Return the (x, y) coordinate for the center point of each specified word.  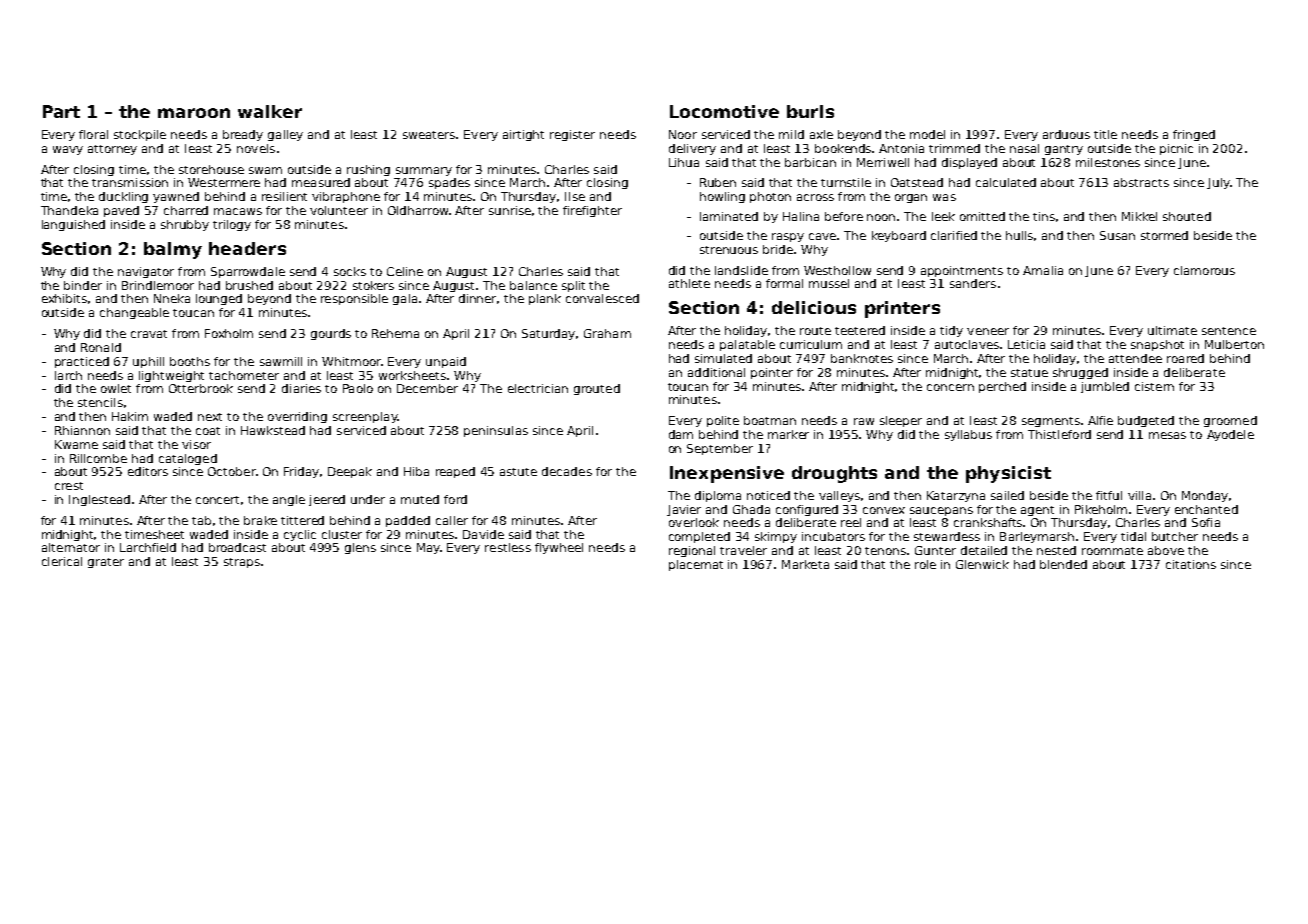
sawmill (281, 361)
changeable (134, 313)
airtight (523, 135)
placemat (696, 565)
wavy (68, 150)
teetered (860, 330)
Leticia (1026, 344)
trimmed (954, 148)
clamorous (1204, 270)
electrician (538, 388)
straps (242, 563)
